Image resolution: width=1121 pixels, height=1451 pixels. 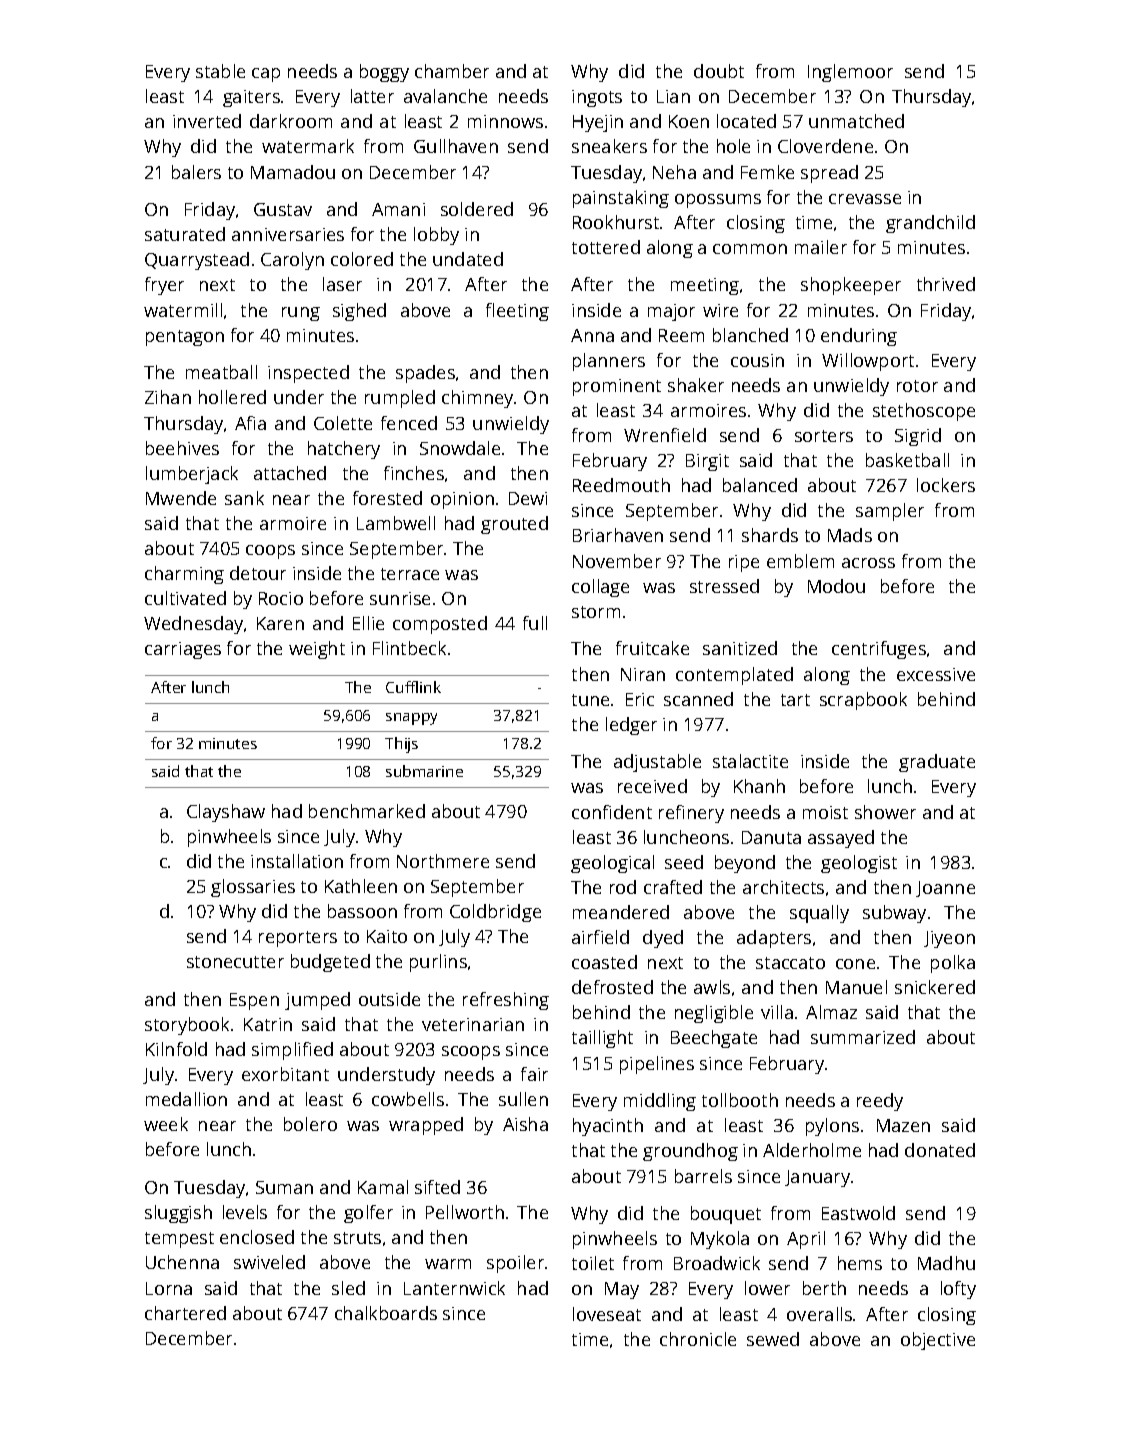 I want to click on planners, so click(x=609, y=362).
